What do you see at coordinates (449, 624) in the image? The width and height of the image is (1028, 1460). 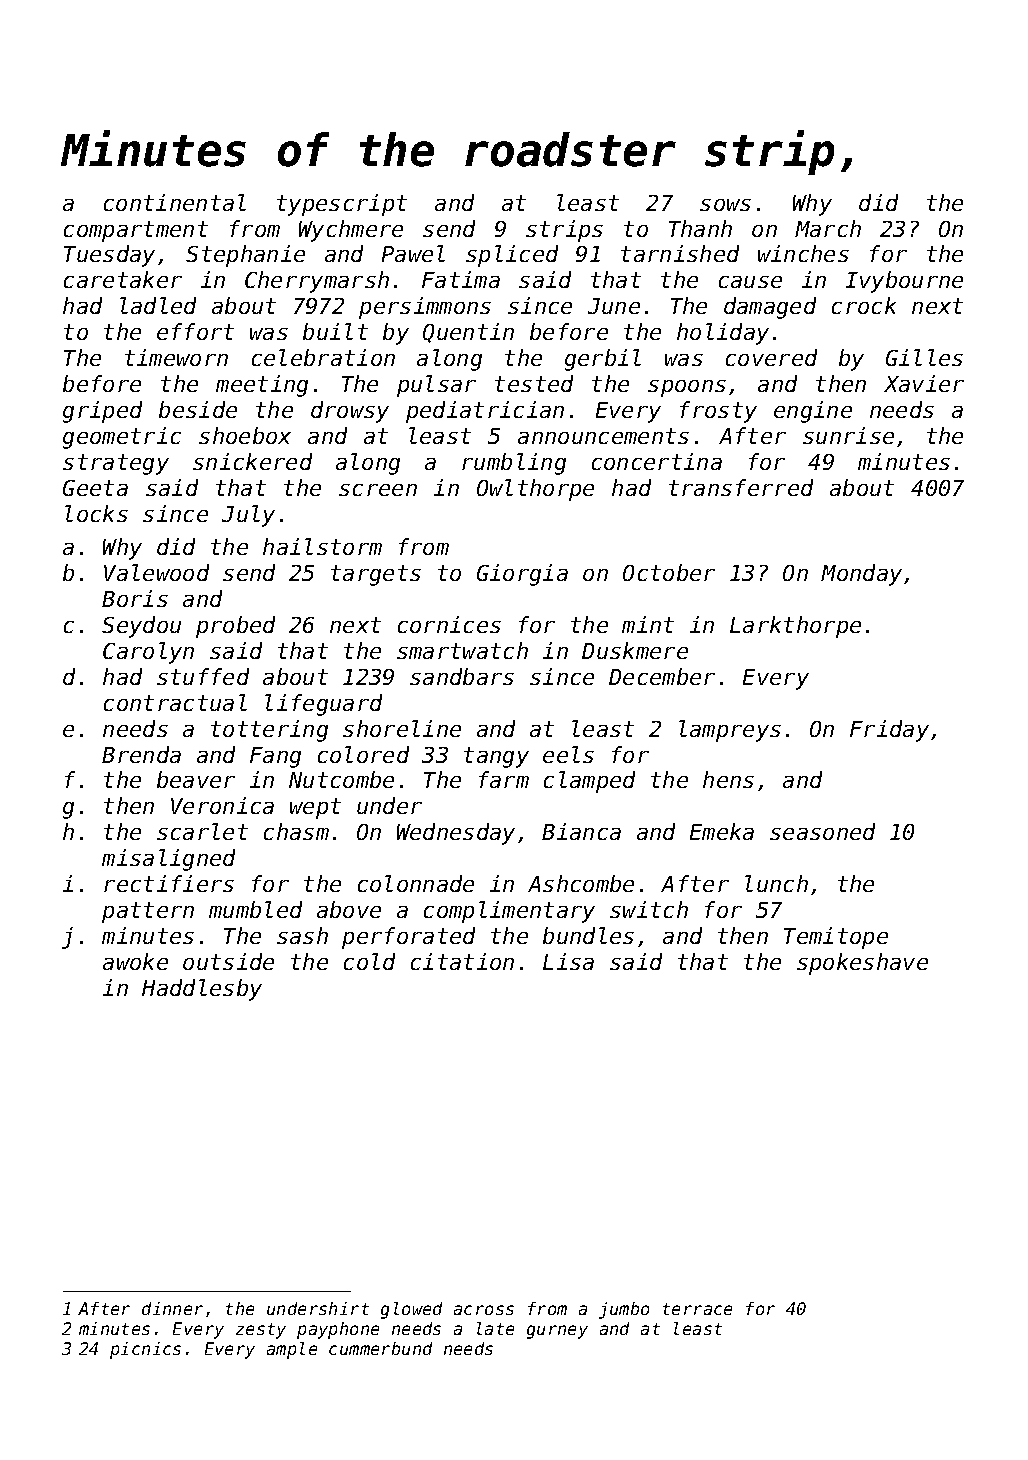 I see `cornices` at bounding box center [449, 624].
